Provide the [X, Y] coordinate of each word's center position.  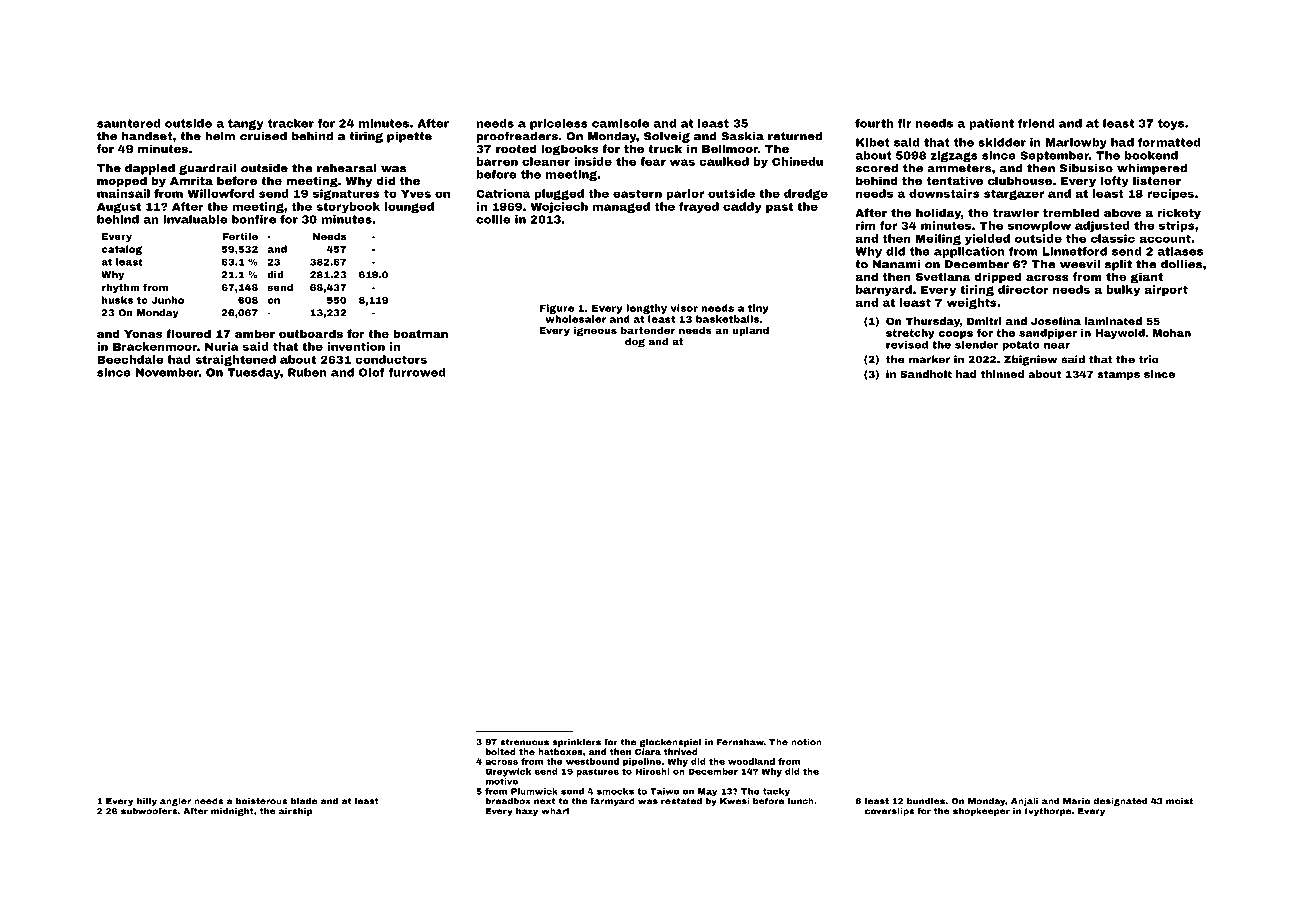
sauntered [129, 123]
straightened [235, 360]
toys [1171, 124]
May [707, 792]
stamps [1118, 375]
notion [806, 742]
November [167, 372]
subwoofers [149, 811]
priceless [559, 124]
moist [1179, 801]
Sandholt [926, 374]
